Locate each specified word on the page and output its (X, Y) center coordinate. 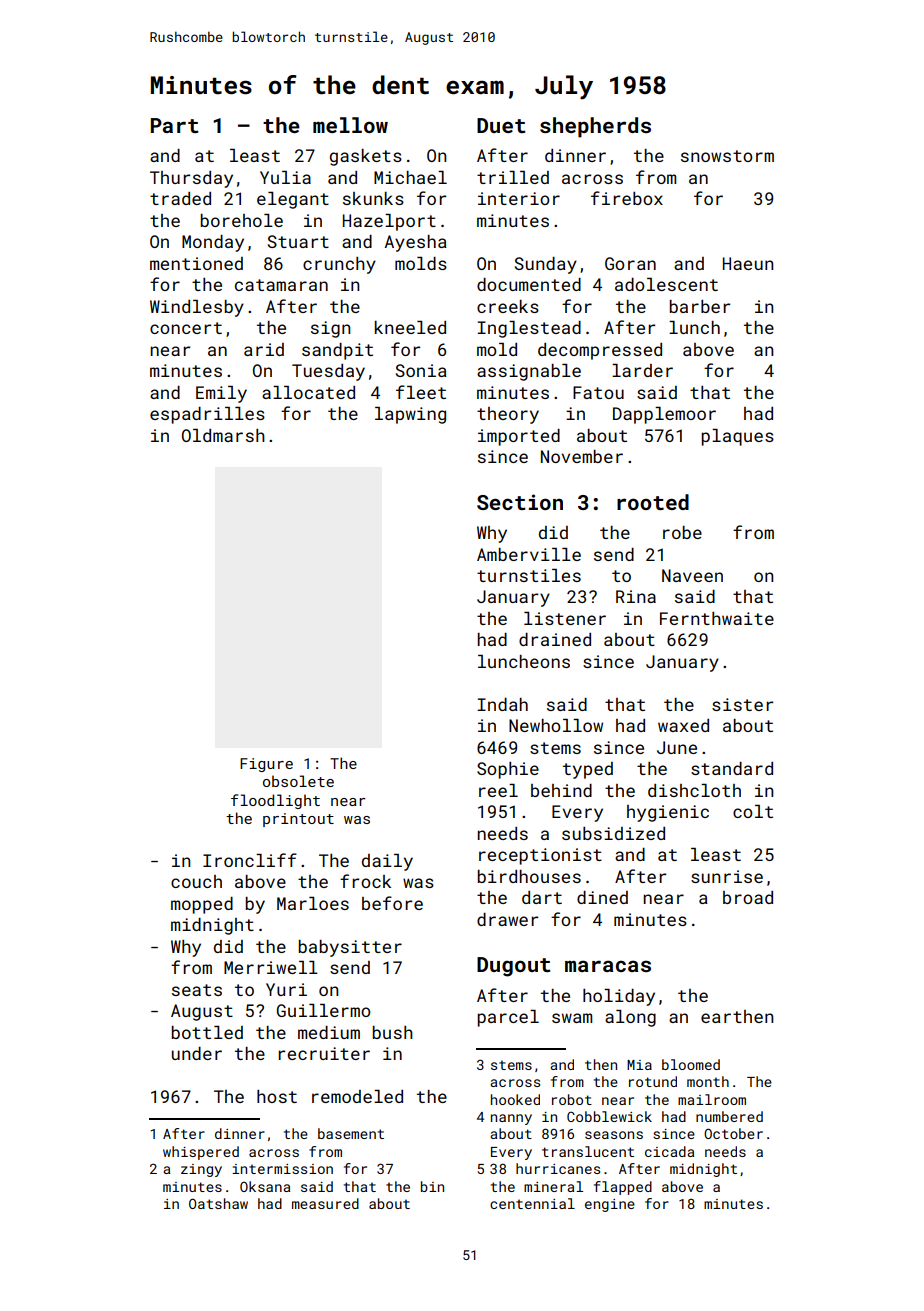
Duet (501, 125)
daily (387, 862)
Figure (266, 765)
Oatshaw (218, 1203)
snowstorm (727, 156)
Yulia (285, 177)
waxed (683, 725)
